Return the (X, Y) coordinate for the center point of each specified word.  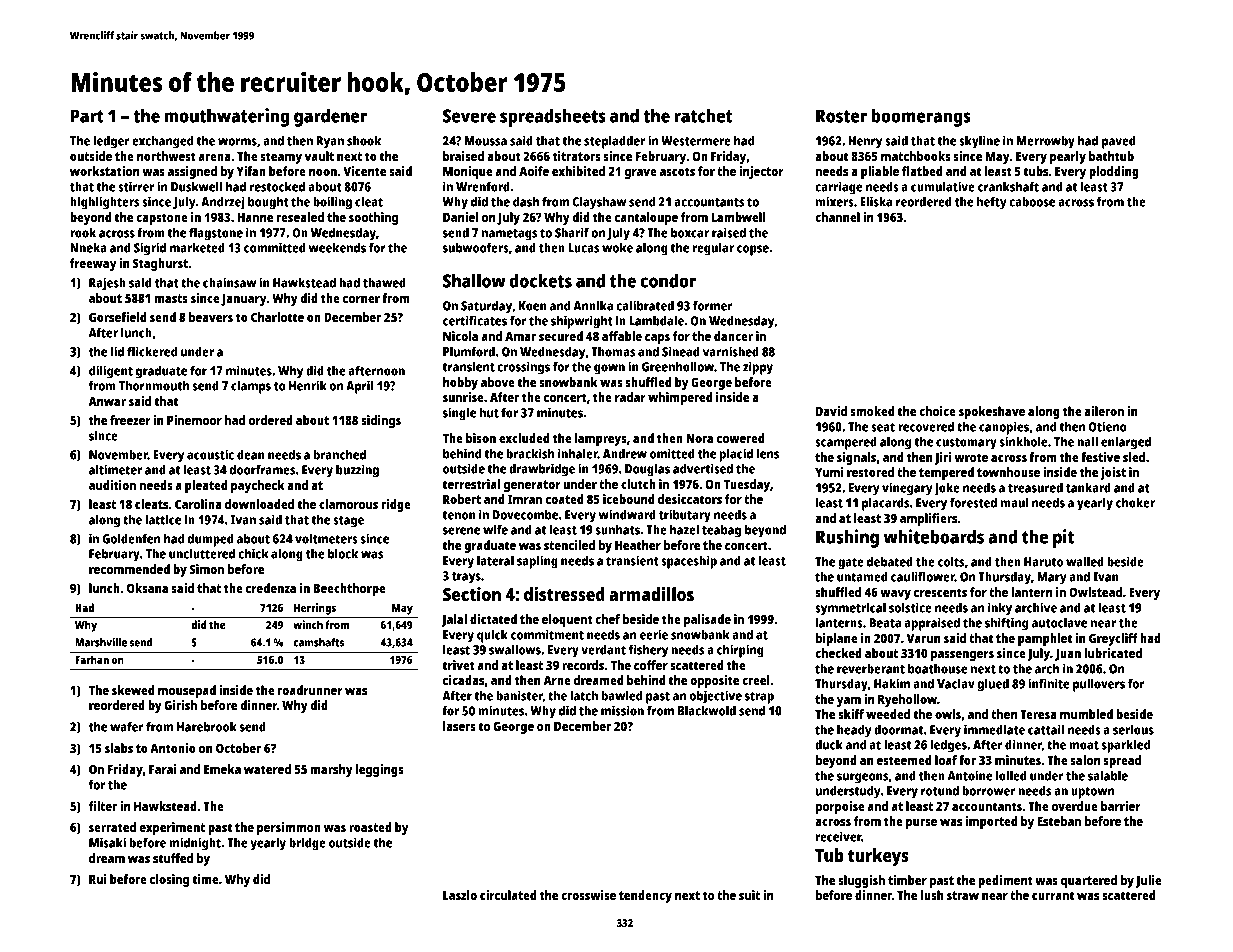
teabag (721, 531)
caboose (1032, 201)
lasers (459, 726)
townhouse (1008, 472)
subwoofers (476, 247)
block (343, 553)
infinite (1049, 683)
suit (749, 895)
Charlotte (277, 317)
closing (169, 880)
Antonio (173, 748)
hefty (992, 203)
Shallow (474, 280)
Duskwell (196, 186)
